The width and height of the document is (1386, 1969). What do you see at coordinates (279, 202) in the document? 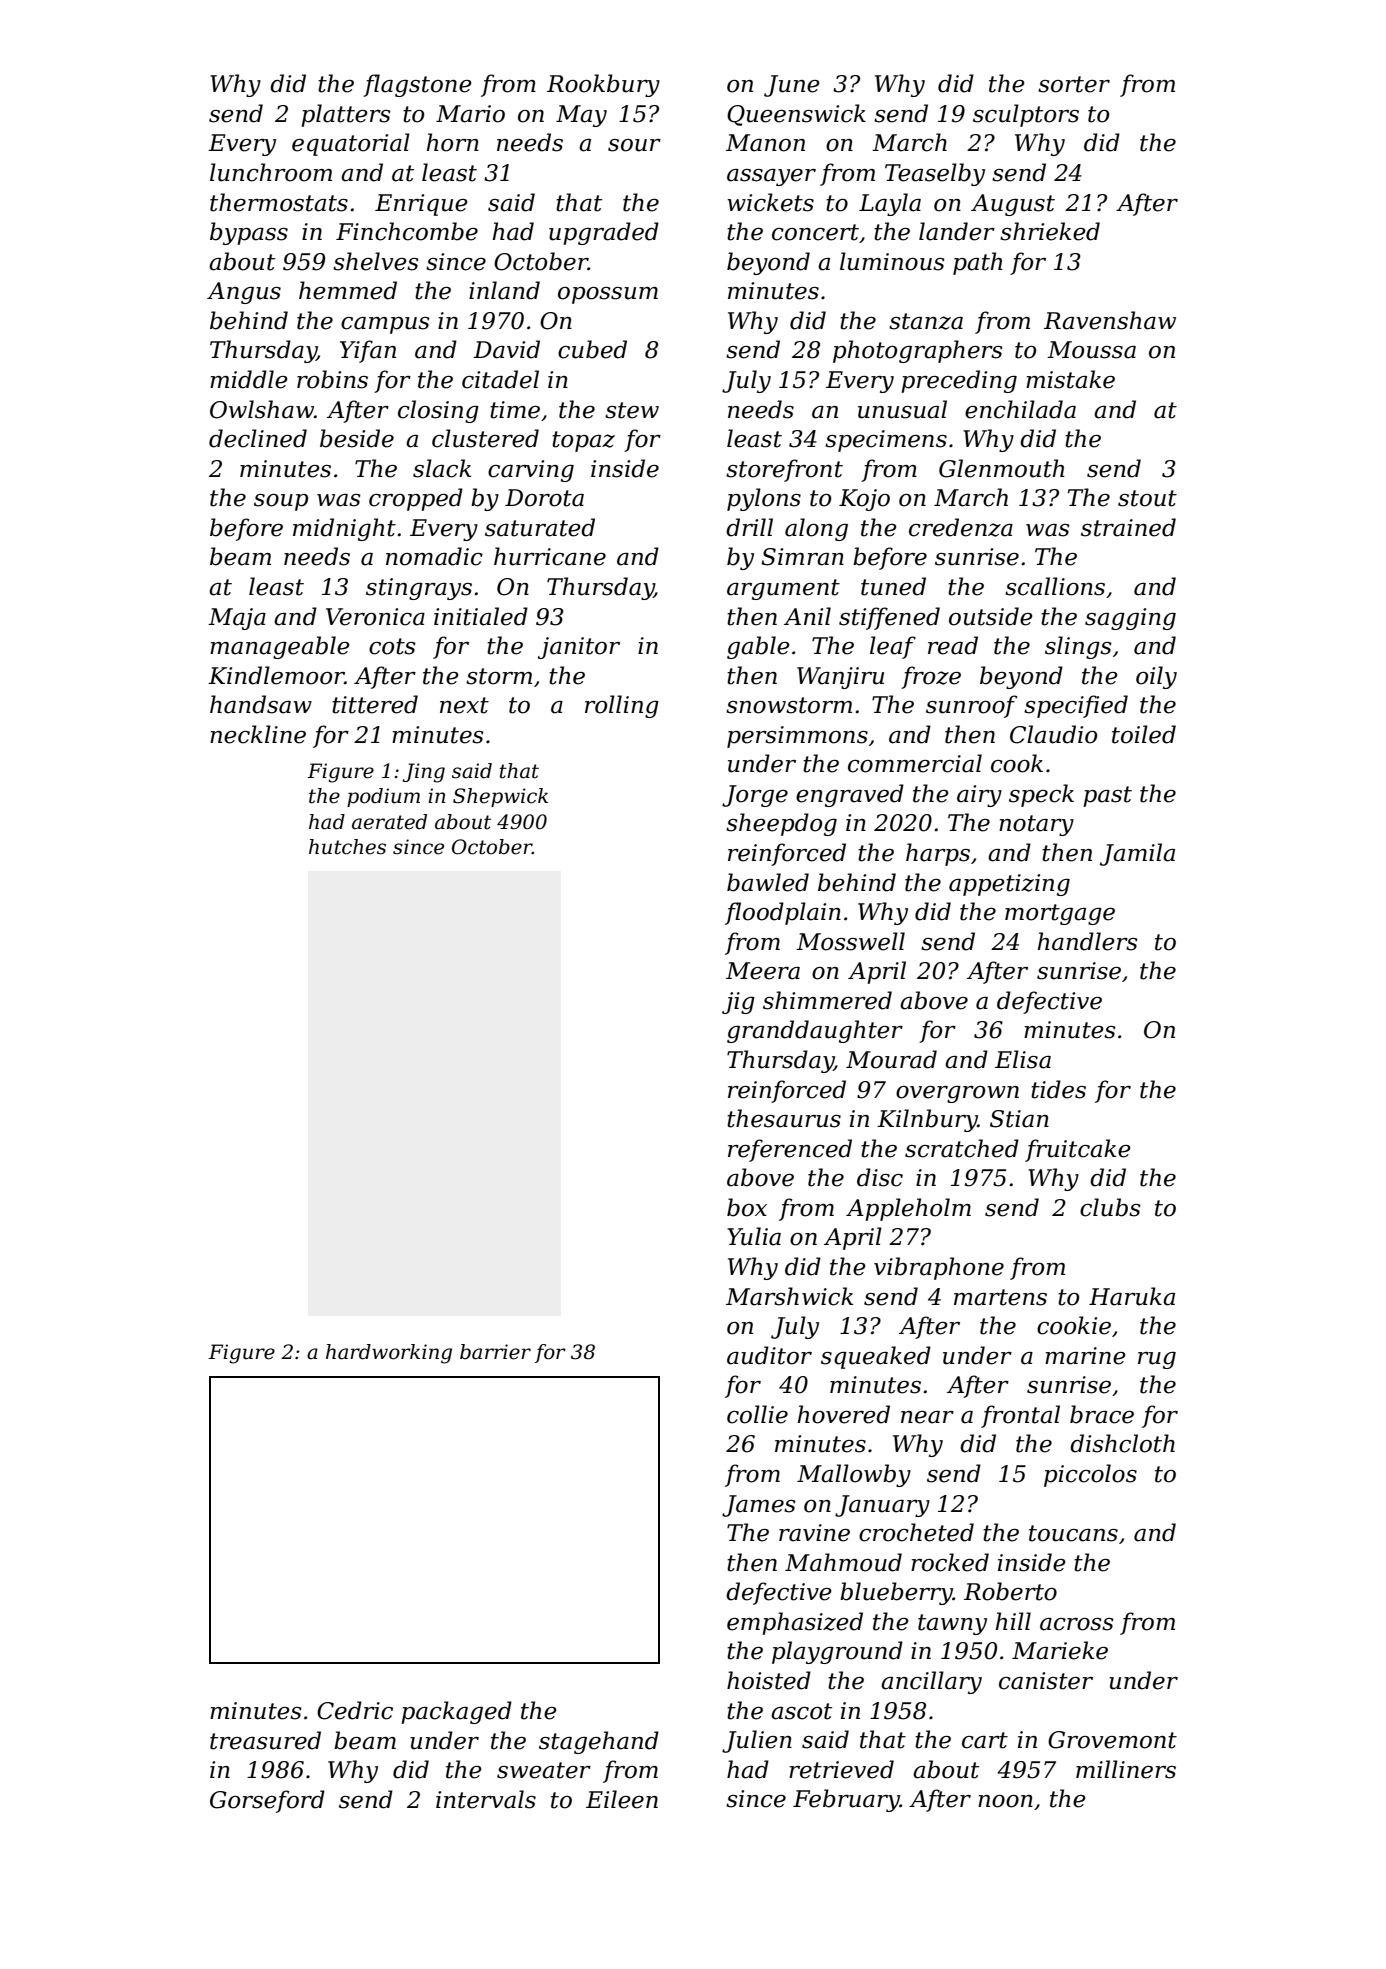
I see `thermostats` at bounding box center [279, 202].
